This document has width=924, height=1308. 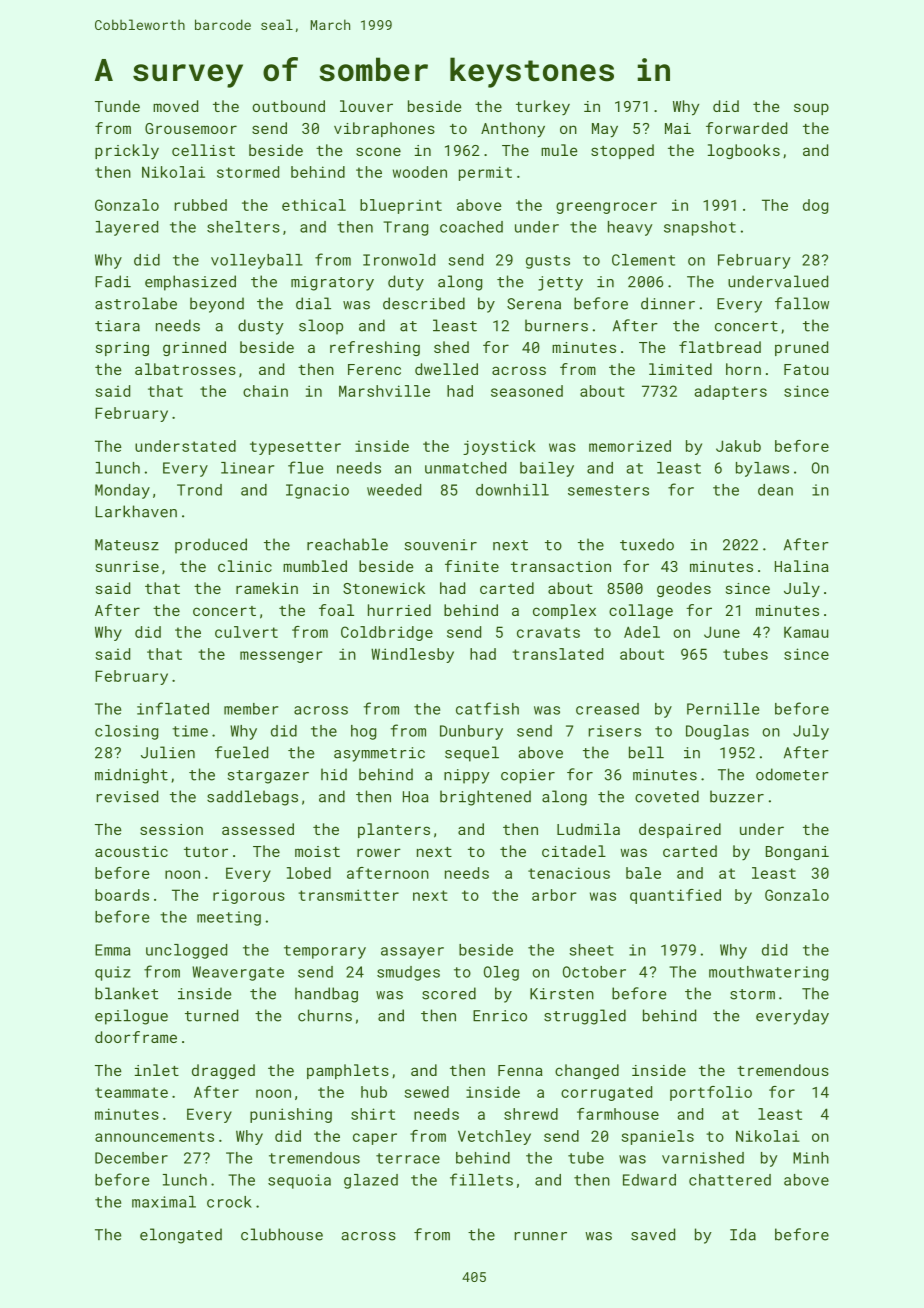 What do you see at coordinates (543, 108) in the document?
I see `turkey` at bounding box center [543, 108].
